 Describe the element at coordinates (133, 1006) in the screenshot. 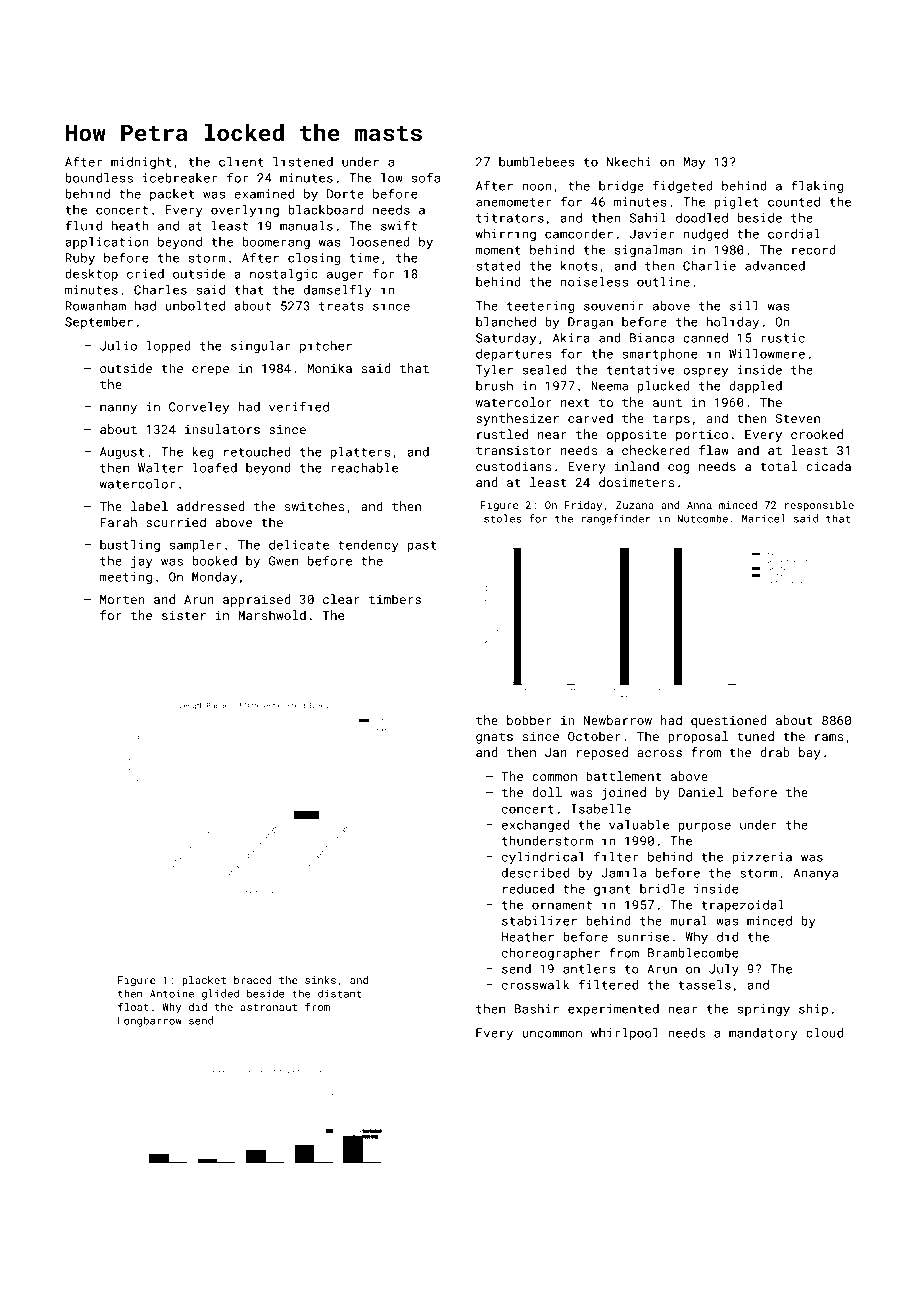

I see `float` at that location.
